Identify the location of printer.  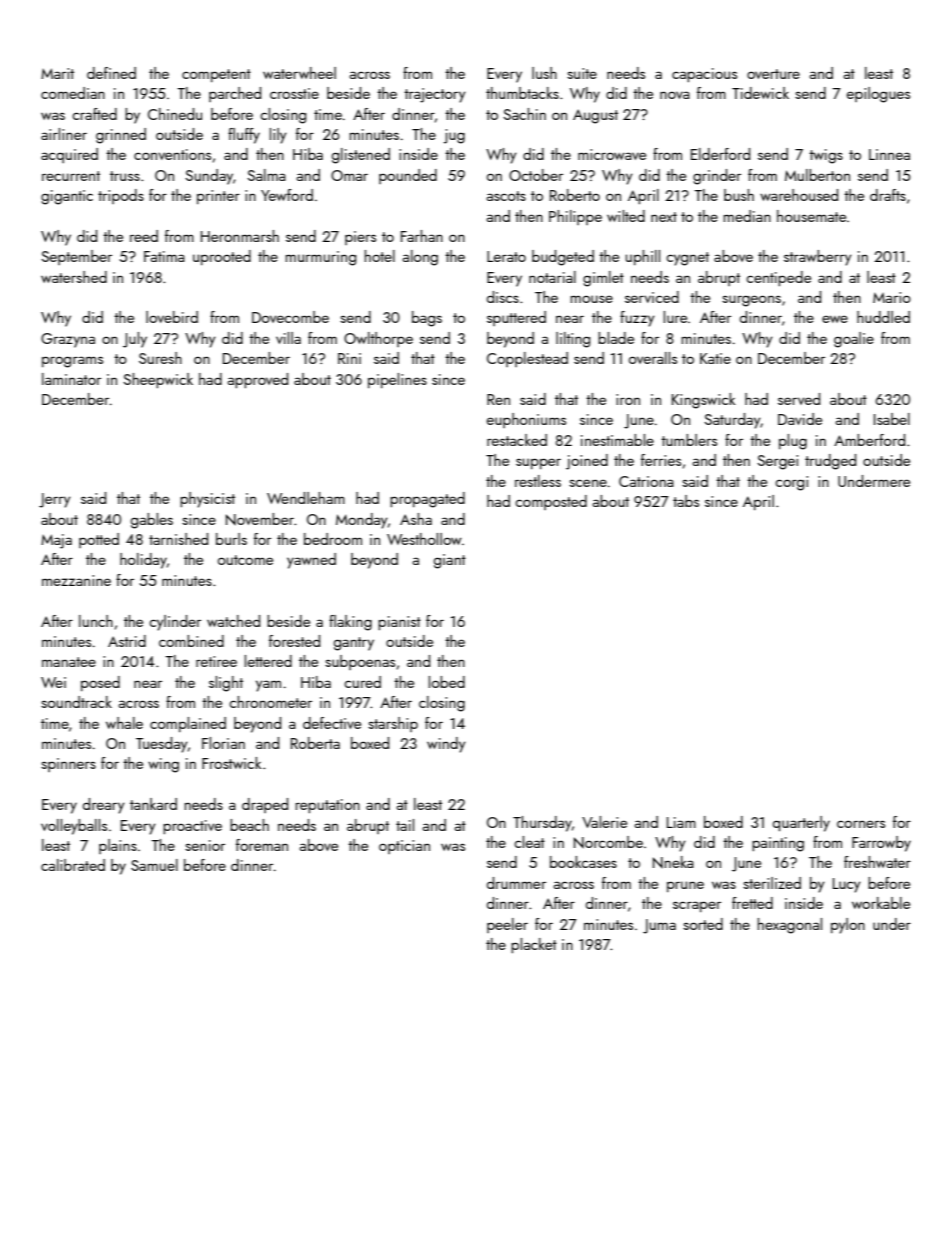
(218, 197).
